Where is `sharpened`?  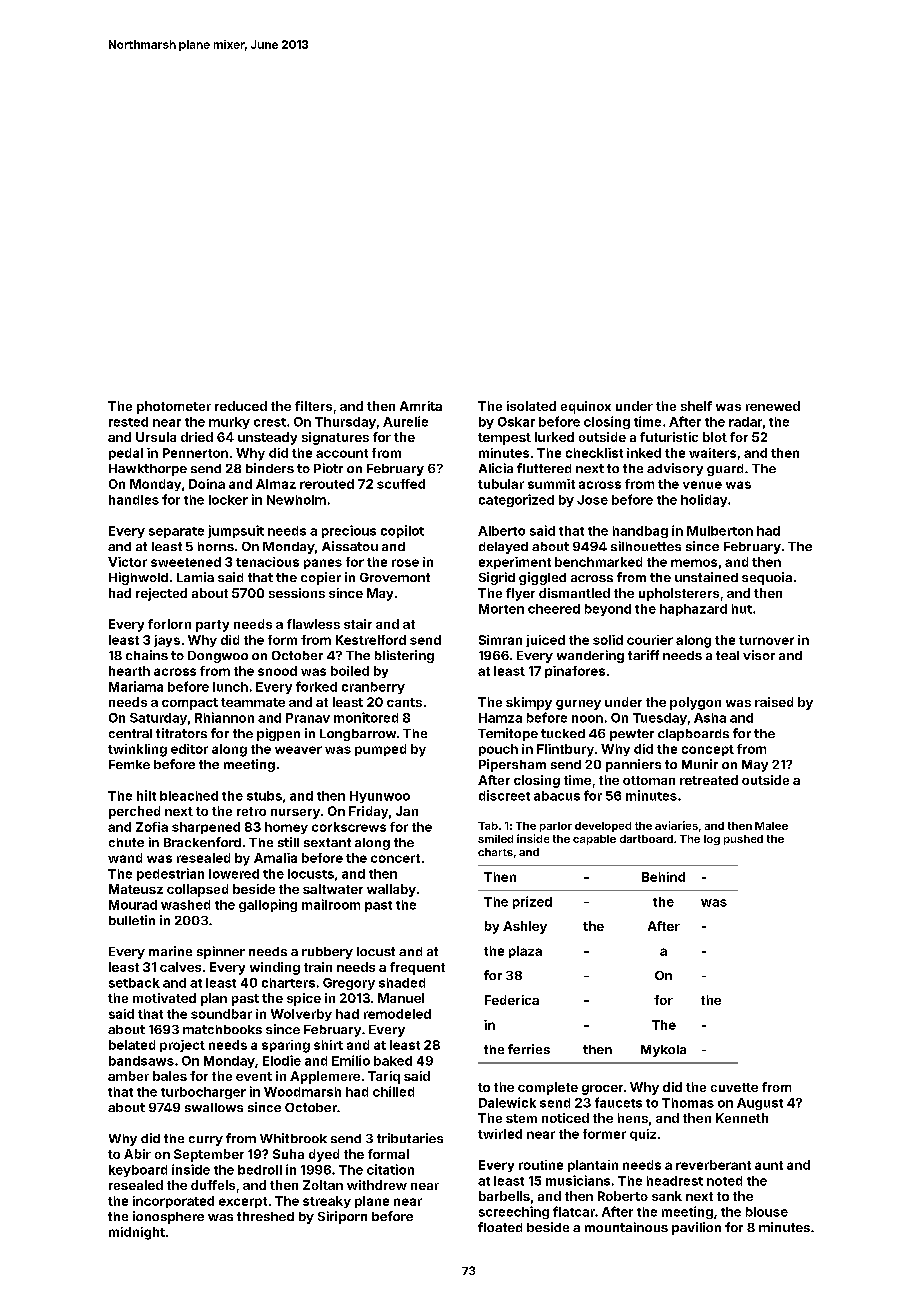
sharpened is located at coordinates (206, 828).
